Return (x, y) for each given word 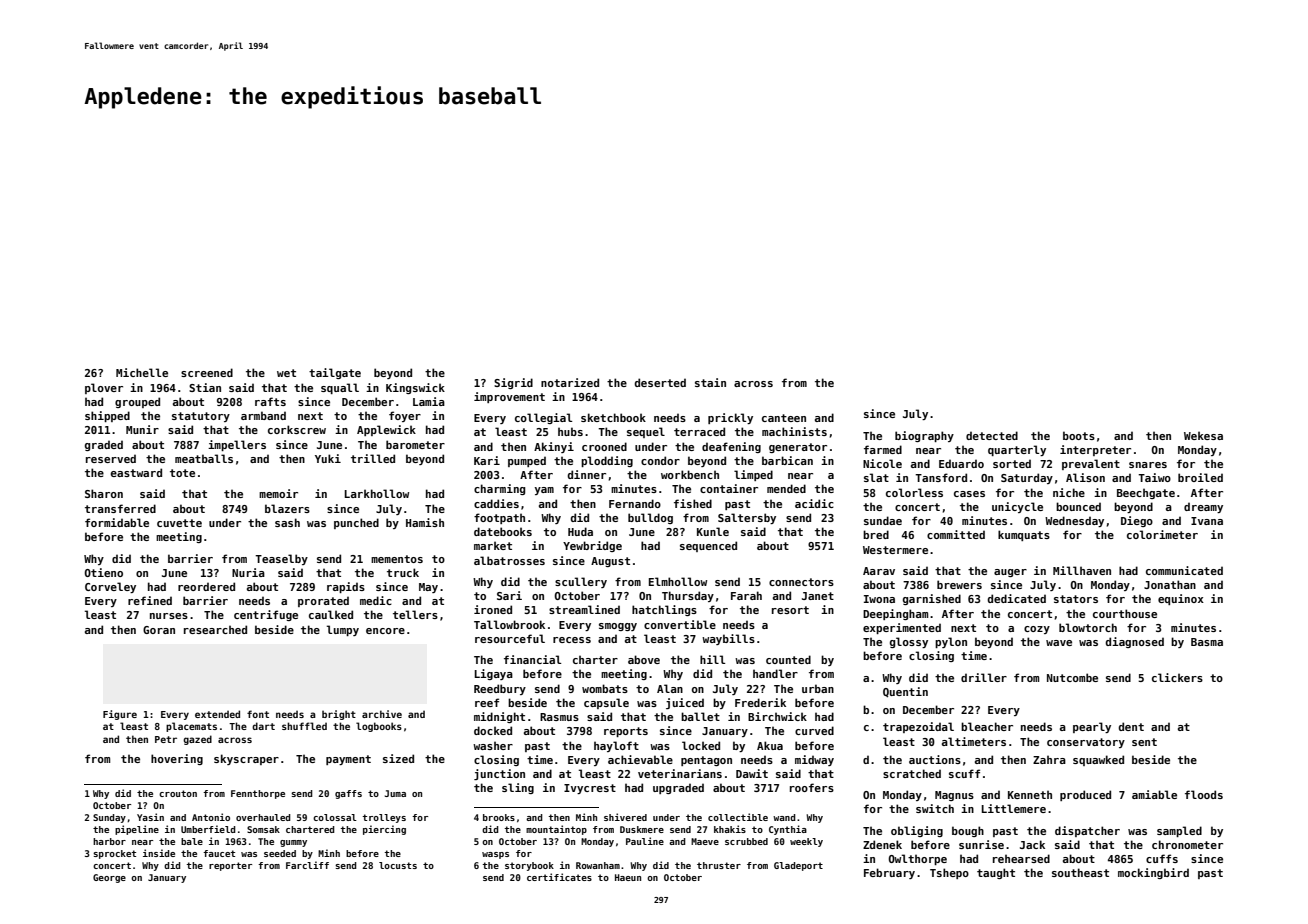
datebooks (503, 531)
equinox (1181, 599)
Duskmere (642, 829)
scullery (581, 582)
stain (710, 382)
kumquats (1024, 535)
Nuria (248, 572)
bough (968, 831)
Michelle (142, 372)
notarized (570, 382)
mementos (397, 559)
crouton (178, 793)
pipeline (137, 830)
